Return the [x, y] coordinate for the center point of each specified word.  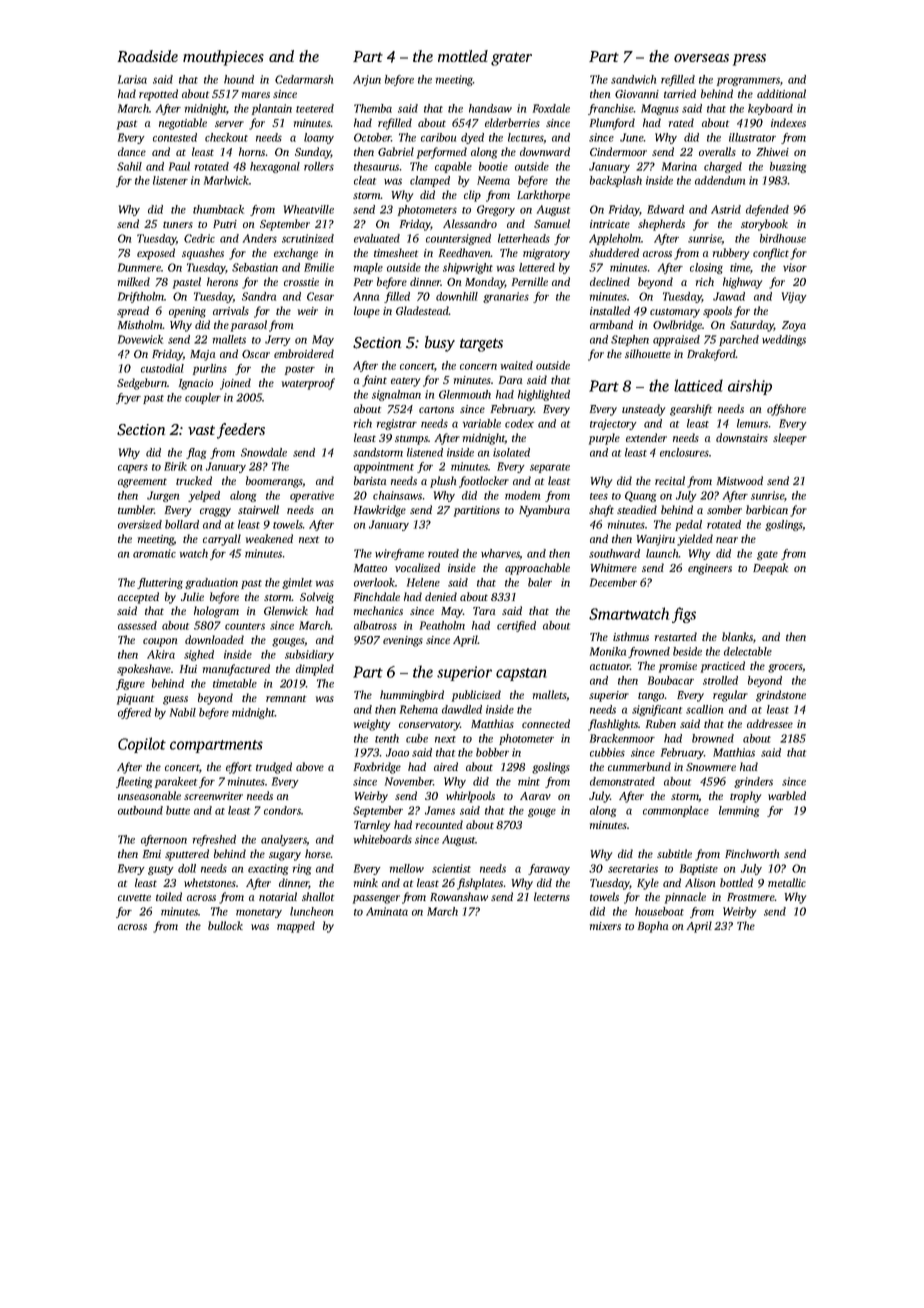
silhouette [648, 353]
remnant [286, 698]
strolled [720, 680]
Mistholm [140, 324]
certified [516, 626]
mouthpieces [223, 58]
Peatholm [442, 625]
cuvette [134, 897]
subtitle [674, 853]
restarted [676, 636]
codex [519, 423]
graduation [211, 583]
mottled [463, 56]
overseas [701, 58]
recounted [439, 824]
